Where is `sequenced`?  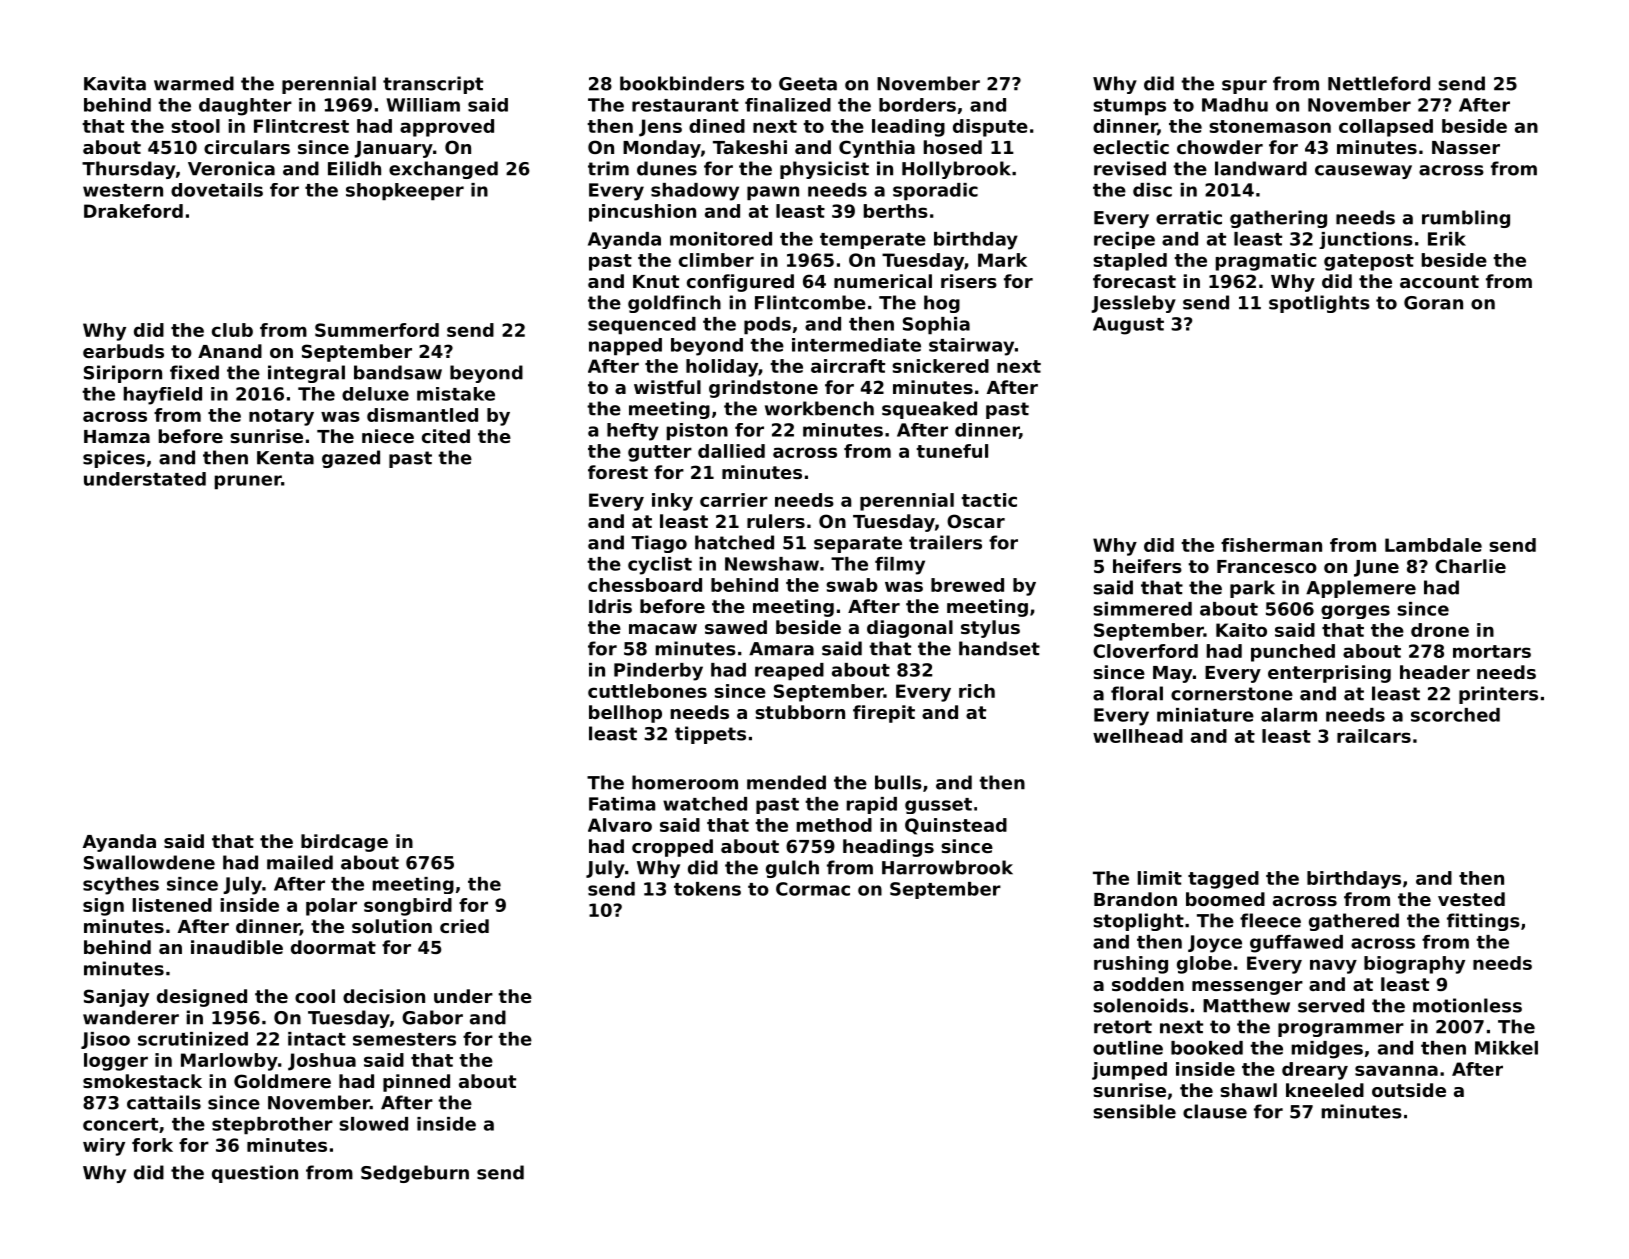 sequenced is located at coordinates (642, 326).
